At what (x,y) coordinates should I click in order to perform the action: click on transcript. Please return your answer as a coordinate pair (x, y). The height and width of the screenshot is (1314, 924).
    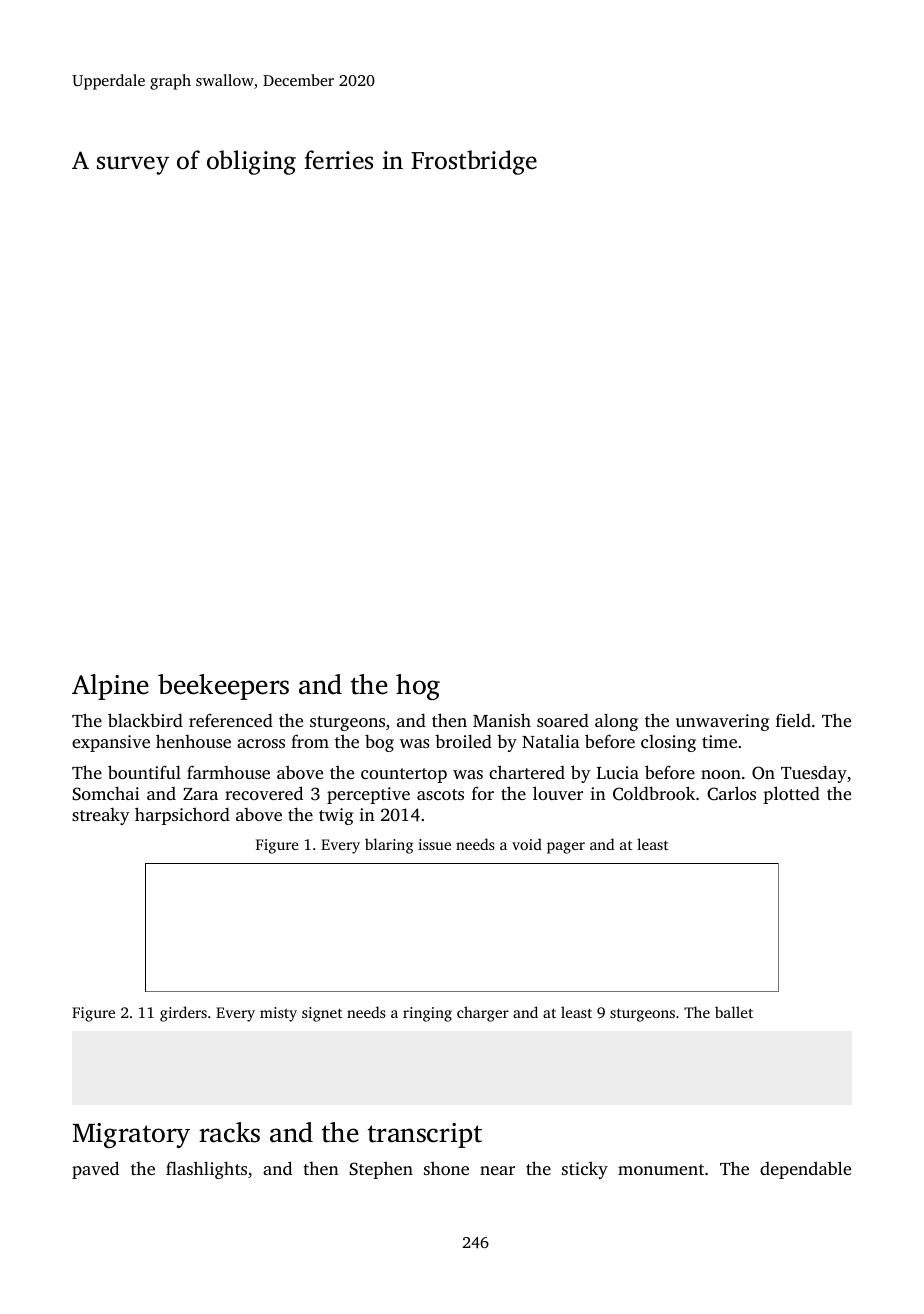
    Looking at the image, I should click on (425, 1135).
